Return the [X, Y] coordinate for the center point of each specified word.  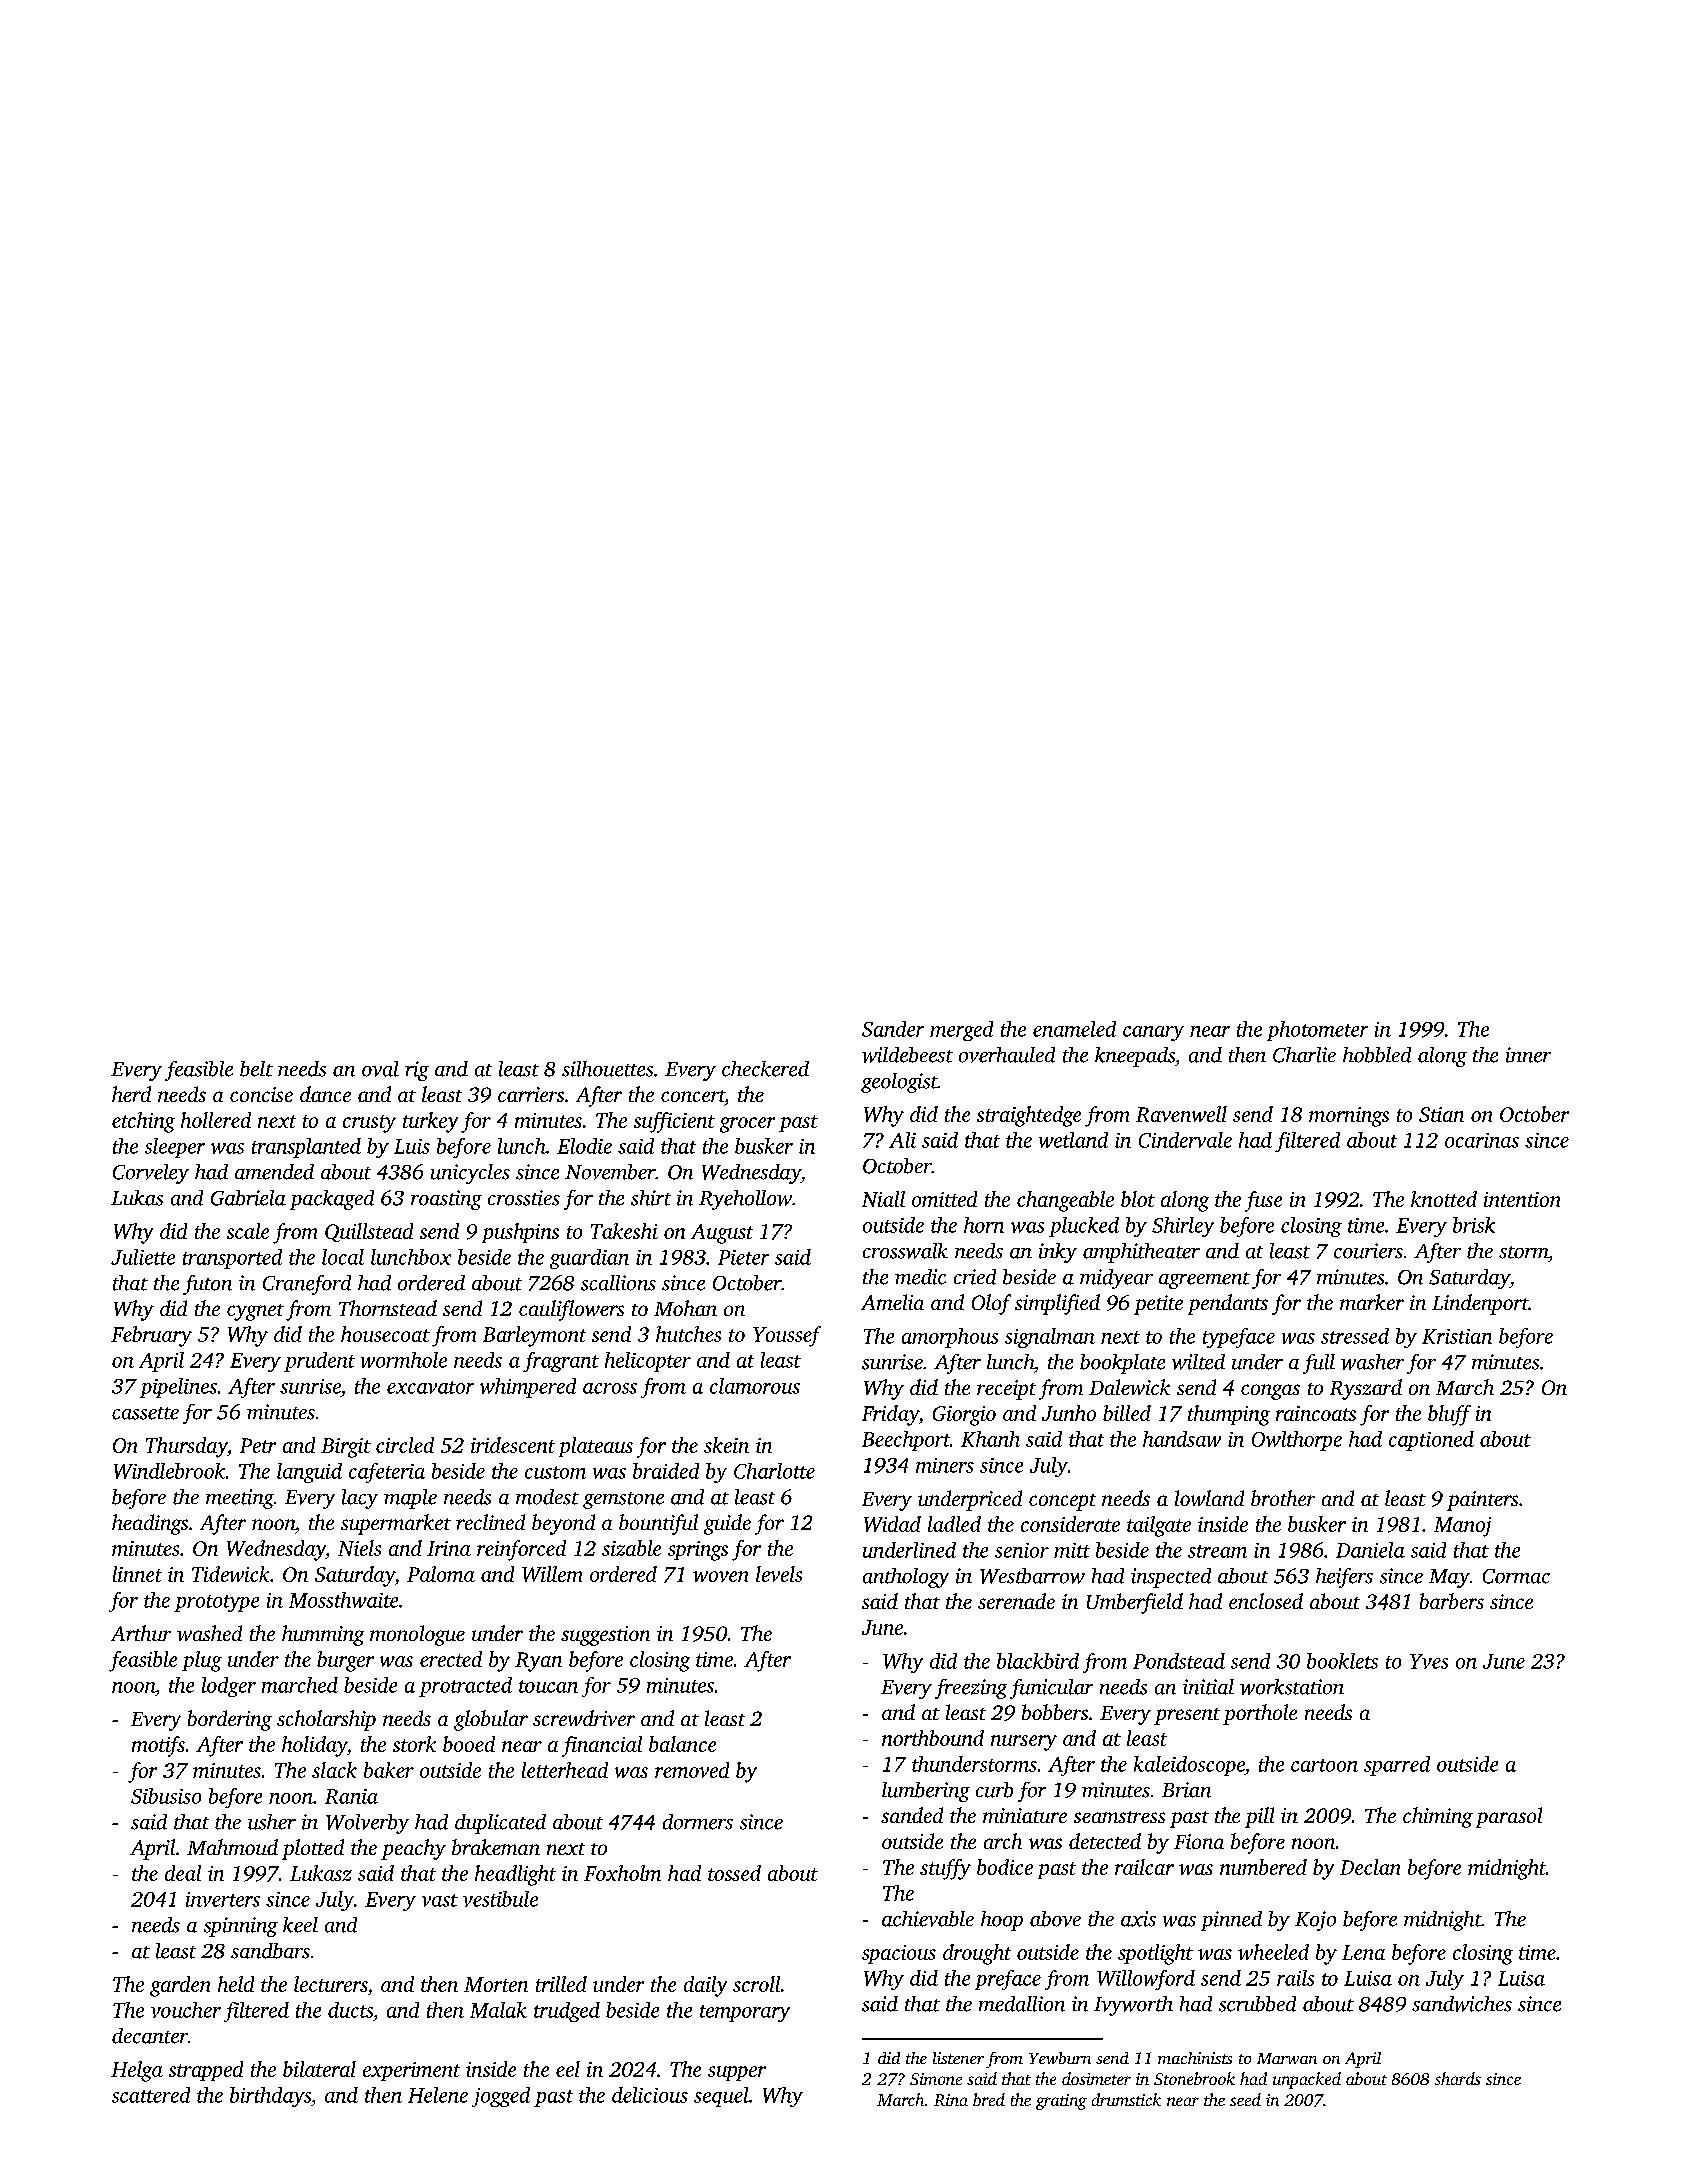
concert [693, 1096]
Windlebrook [169, 1471]
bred [989, 2099]
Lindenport [1480, 1304]
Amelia [892, 1302]
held [236, 1984]
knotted [1444, 1199]
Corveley [151, 1174]
